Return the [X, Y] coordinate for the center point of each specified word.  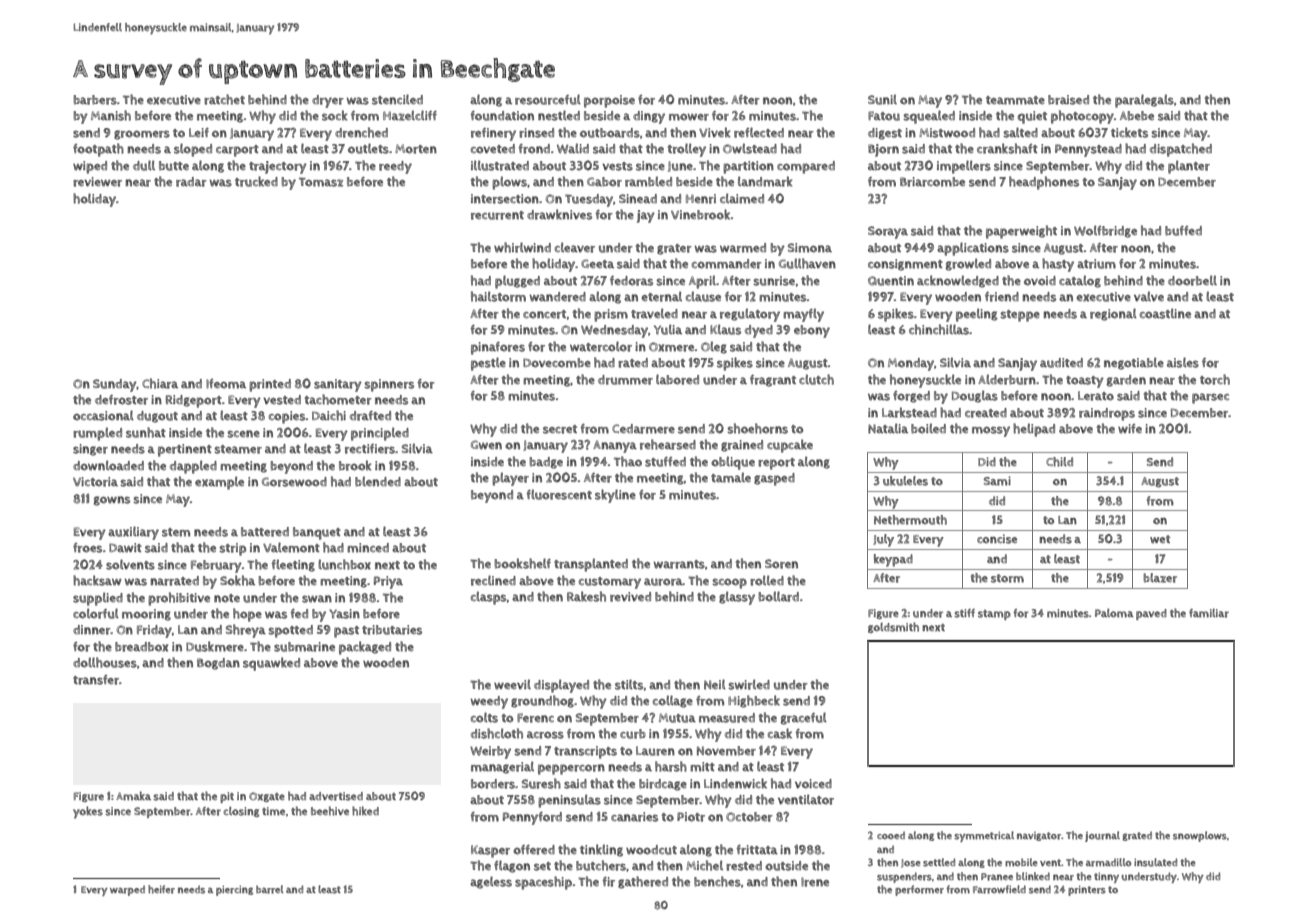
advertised [336, 796]
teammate [1015, 100]
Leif [199, 132]
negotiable [1134, 363]
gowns [112, 501]
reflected [759, 132]
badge [546, 463]
